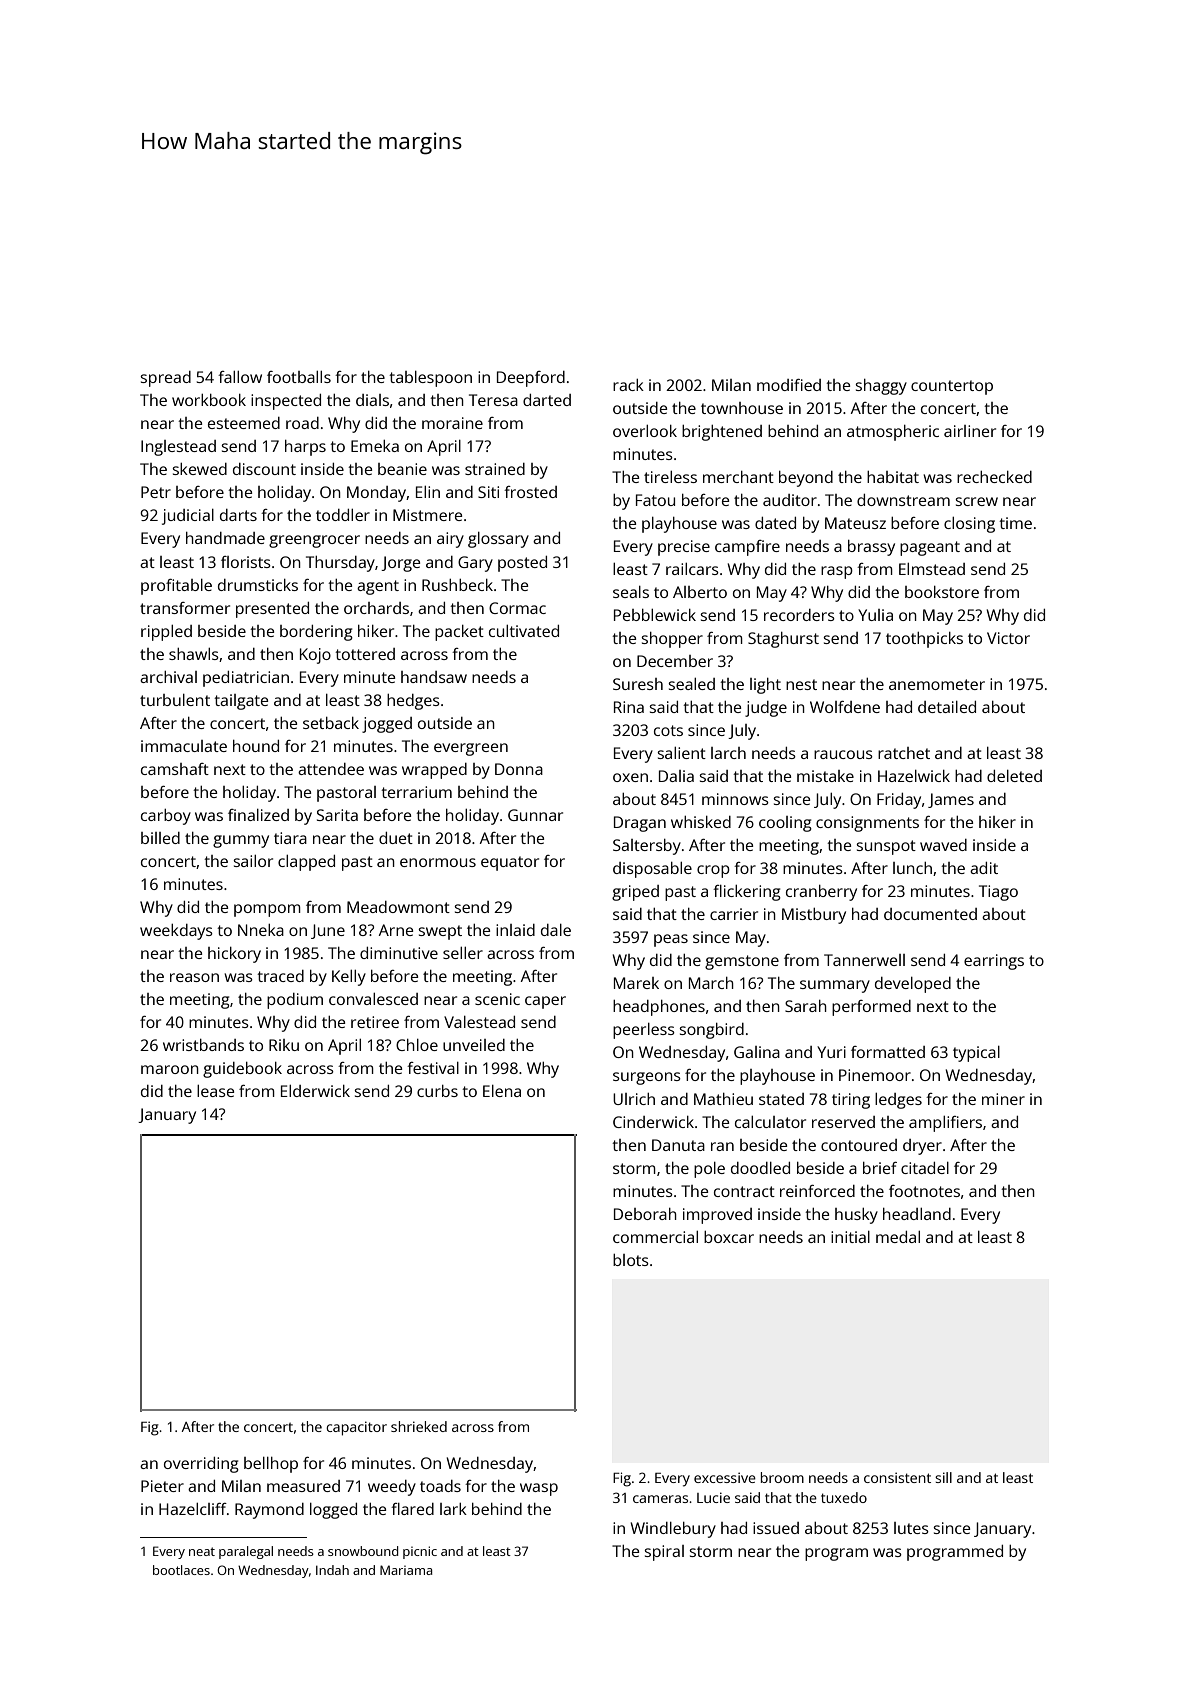 This image has height=1682, width=1189. What do you see at coordinates (315, 1091) in the image?
I see `Elderwick` at bounding box center [315, 1091].
